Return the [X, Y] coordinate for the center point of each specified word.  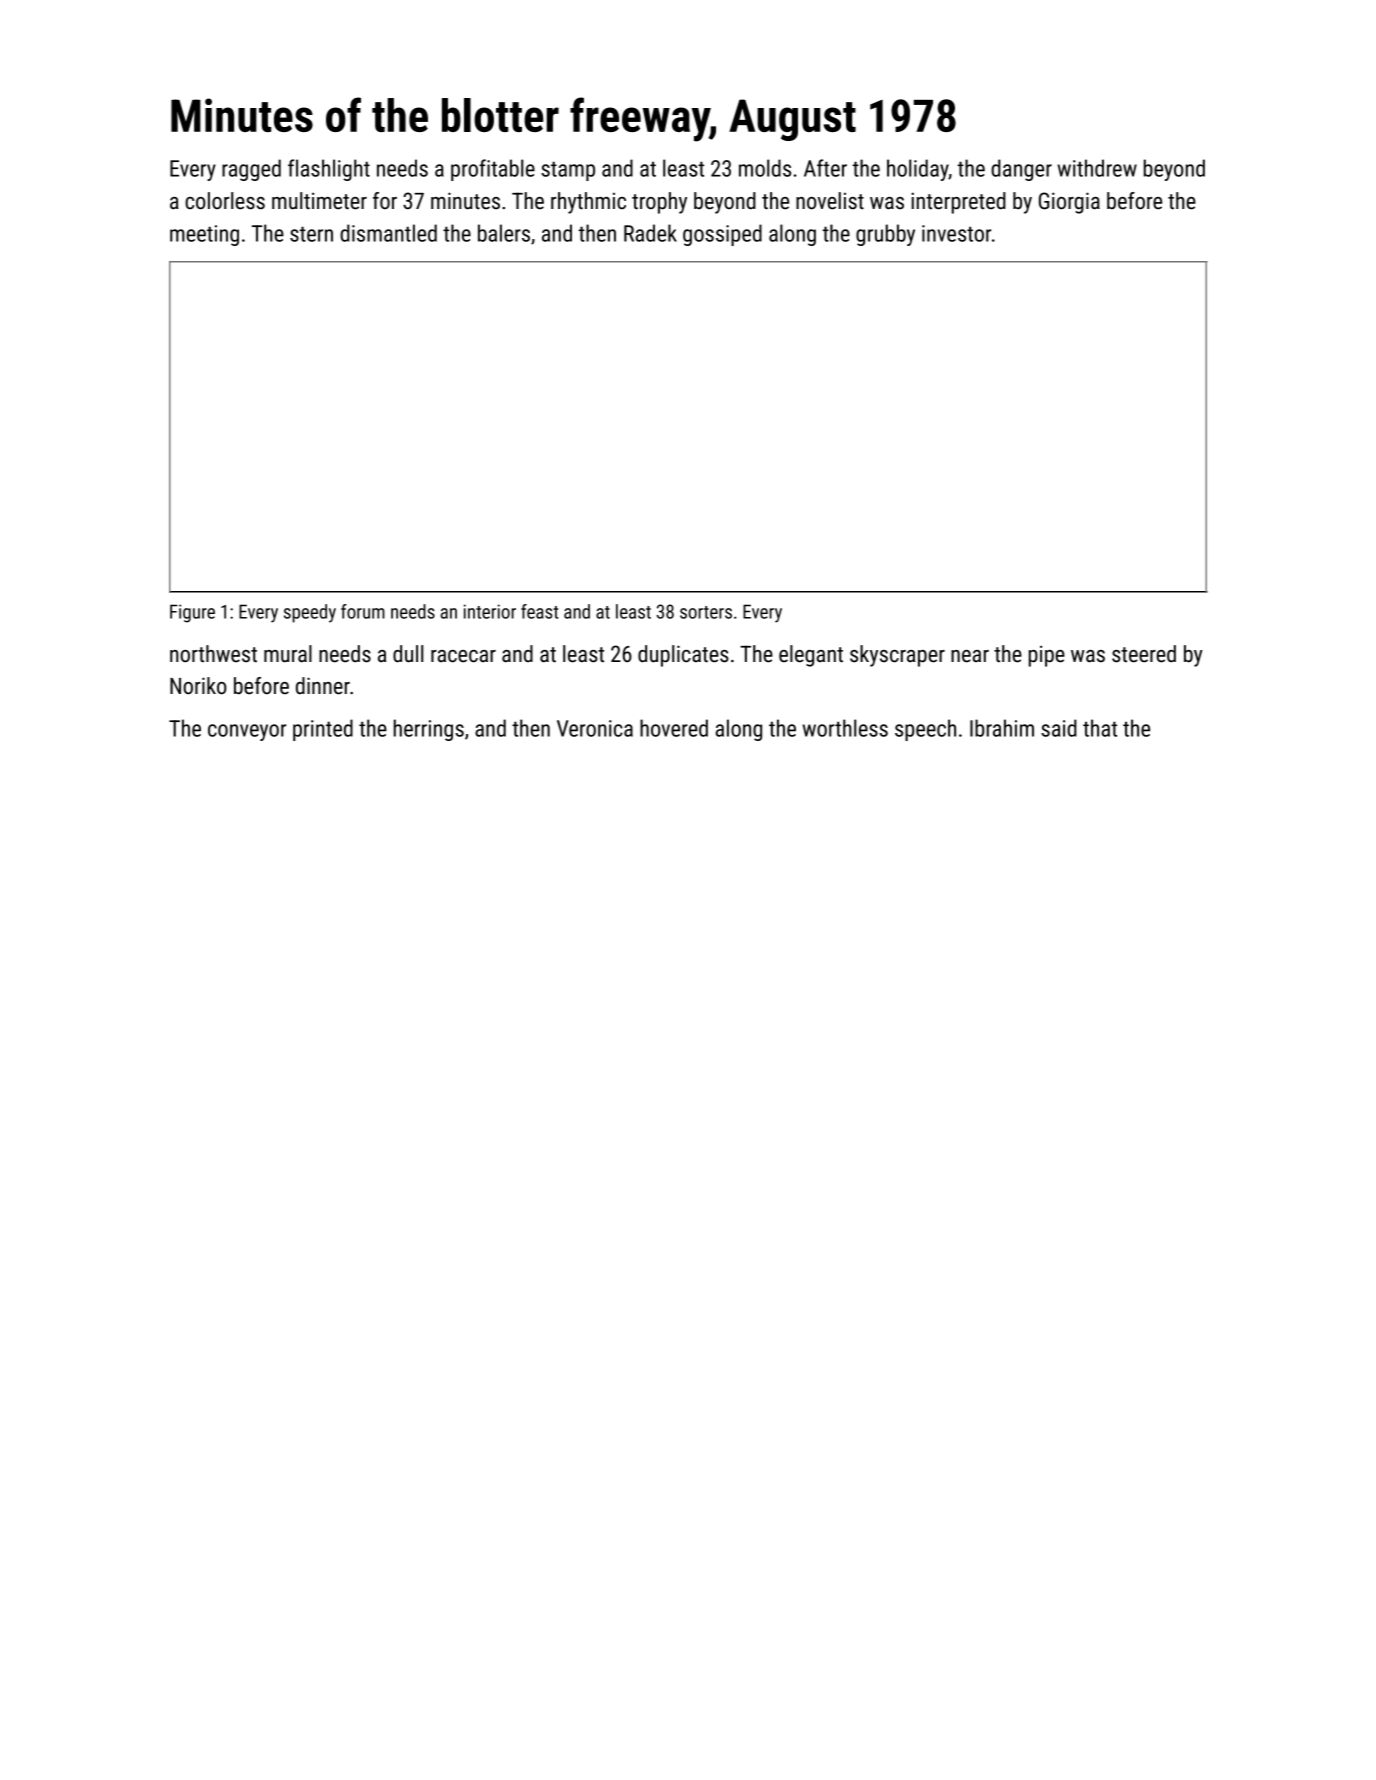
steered [1144, 654]
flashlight [329, 170]
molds [765, 168]
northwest [213, 654]
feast [539, 611]
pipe [1047, 656]
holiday [918, 170]
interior [490, 611]
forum [363, 611]
